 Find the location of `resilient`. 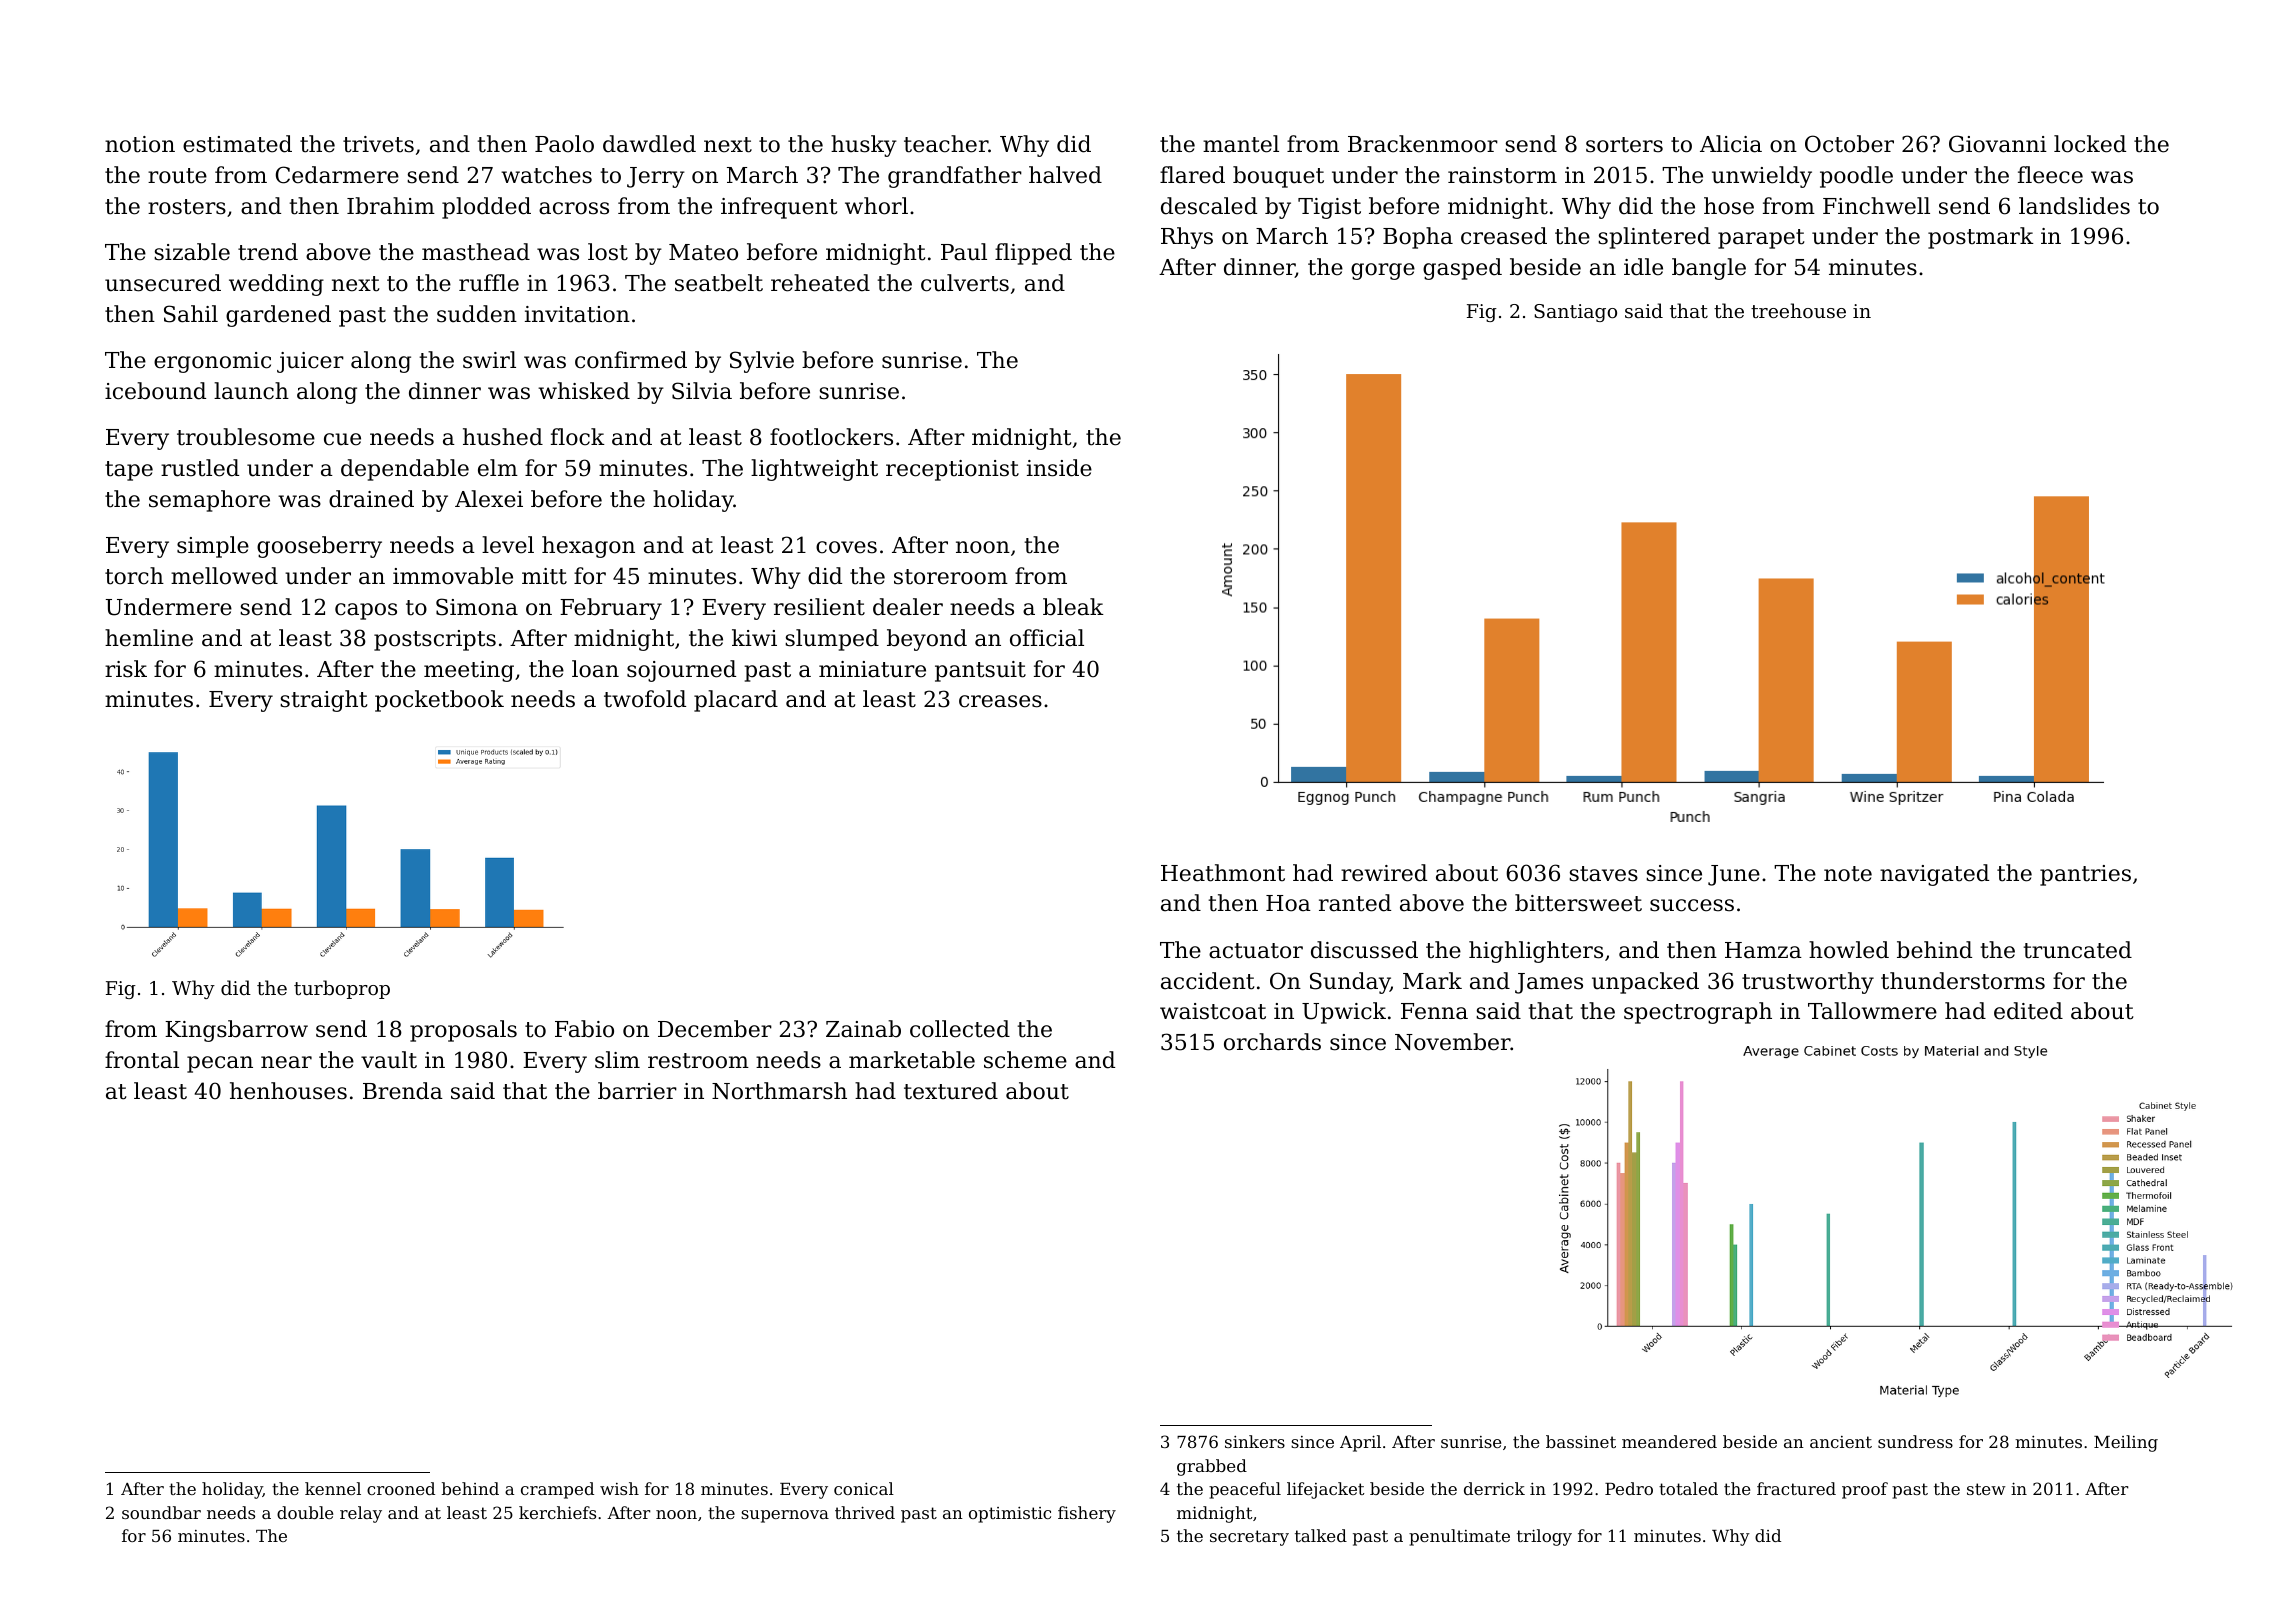

resilient is located at coordinates (819, 607).
